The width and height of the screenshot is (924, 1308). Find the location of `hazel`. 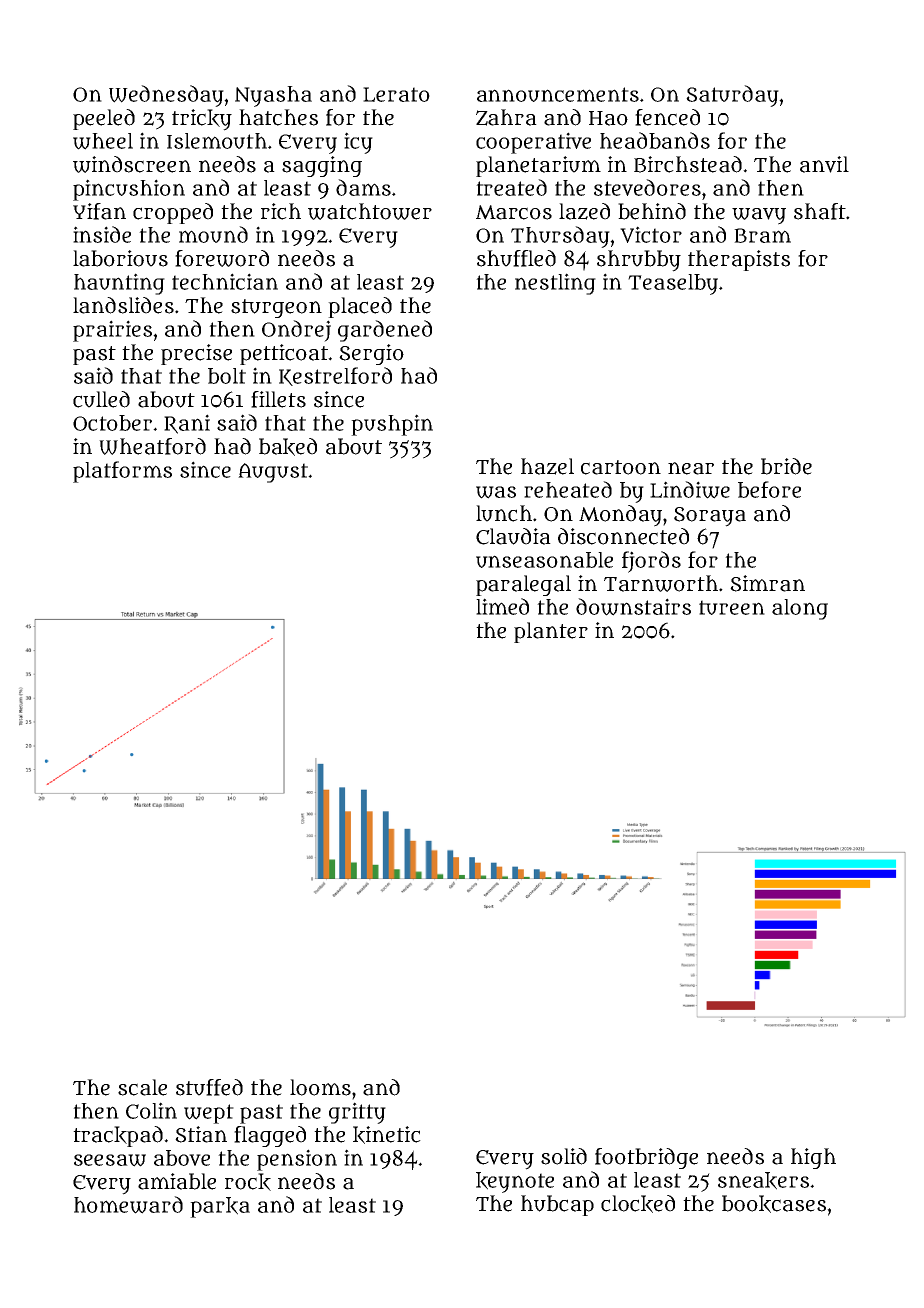

hazel is located at coordinates (547, 466).
